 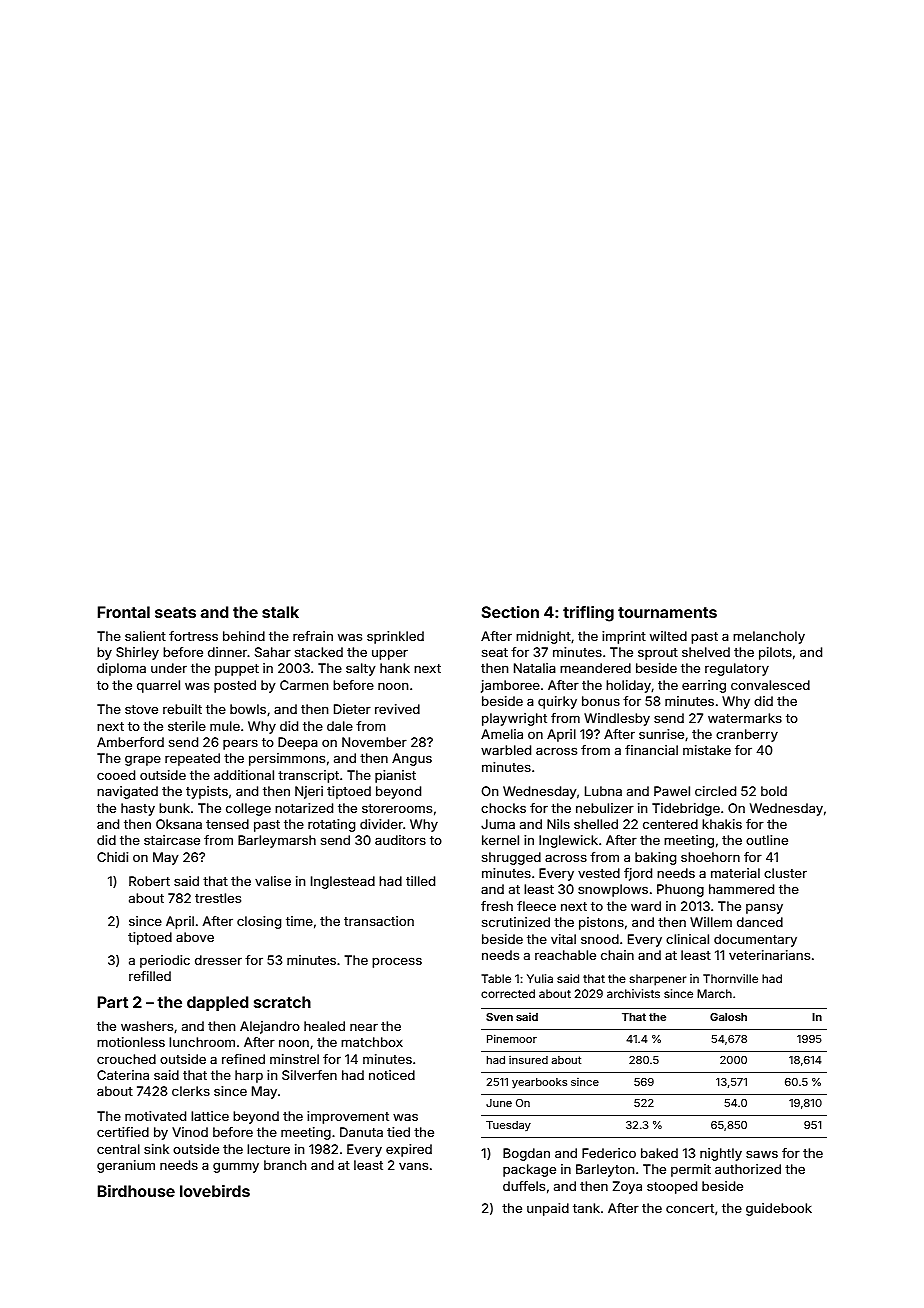 I want to click on storerooms, so click(x=397, y=808).
